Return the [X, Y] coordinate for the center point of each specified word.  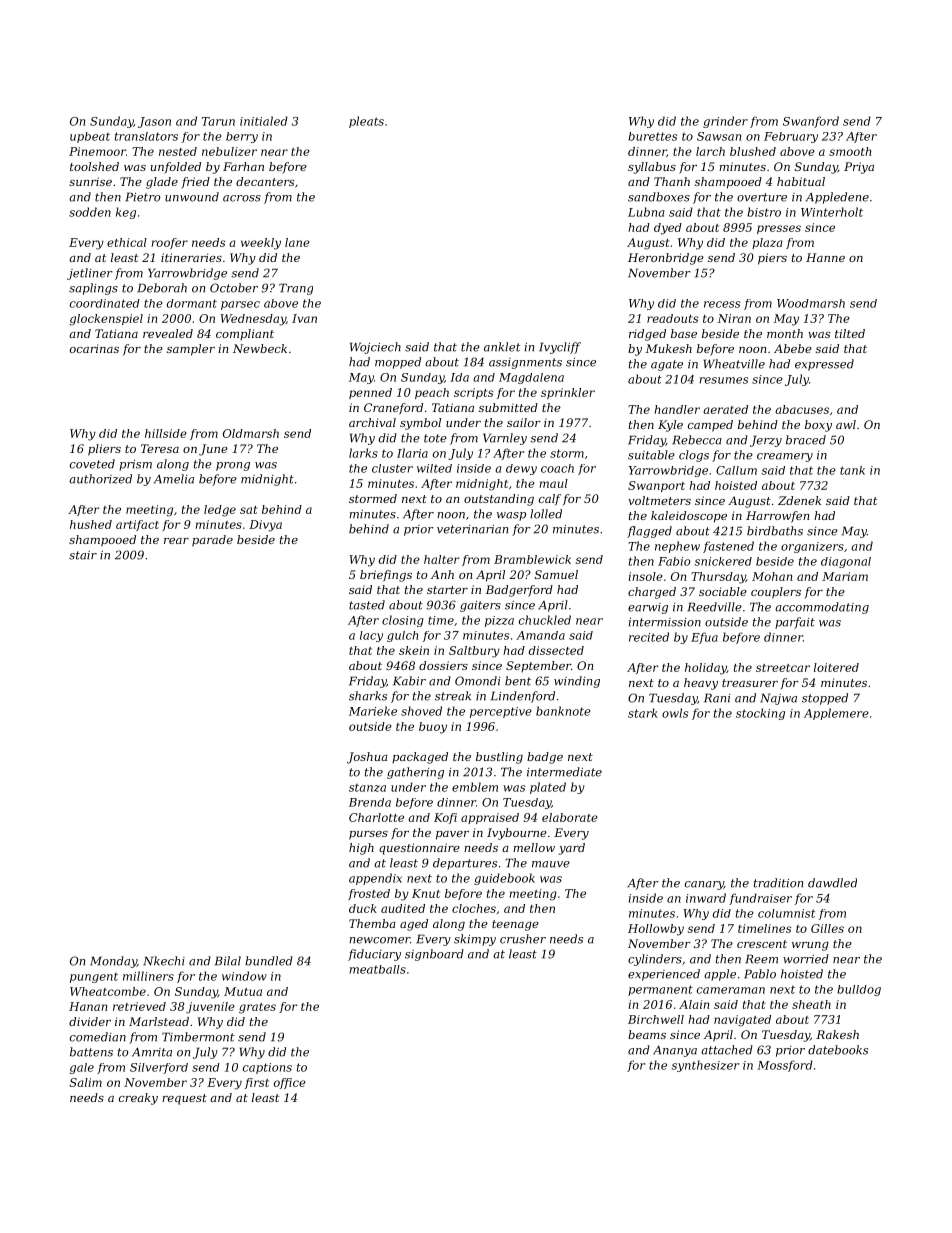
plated [548, 788]
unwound [192, 197]
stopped [825, 699]
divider [90, 1021]
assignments [525, 363]
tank [852, 470]
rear [176, 541]
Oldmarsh [251, 433]
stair [83, 555]
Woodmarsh [811, 303]
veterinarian [472, 529]
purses [368, 835]
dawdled [832, 883]
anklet [502, 347]
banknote [563, 711]
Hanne [825, 257]
